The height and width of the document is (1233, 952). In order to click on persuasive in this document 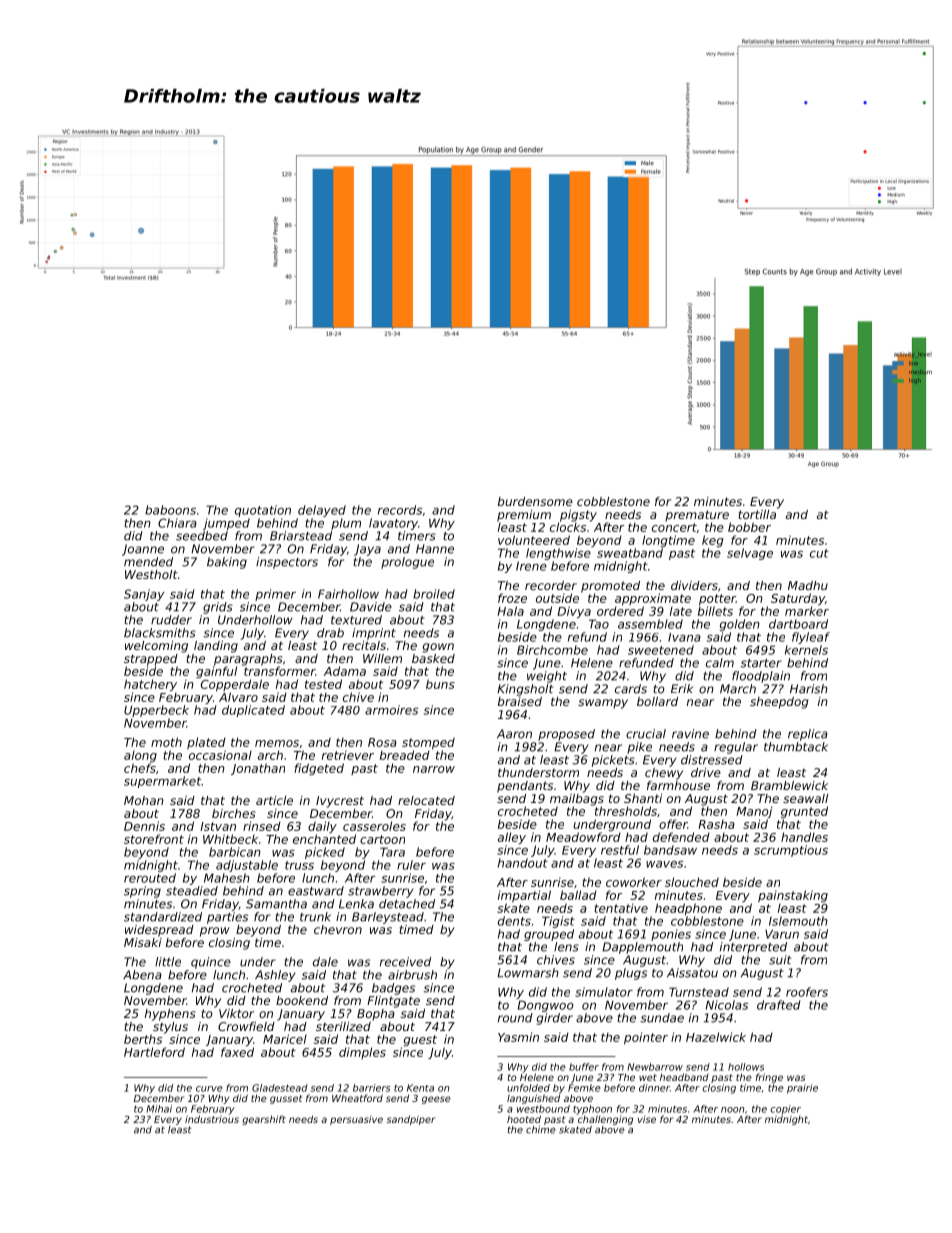, I will do `click(356, 1120)`.
